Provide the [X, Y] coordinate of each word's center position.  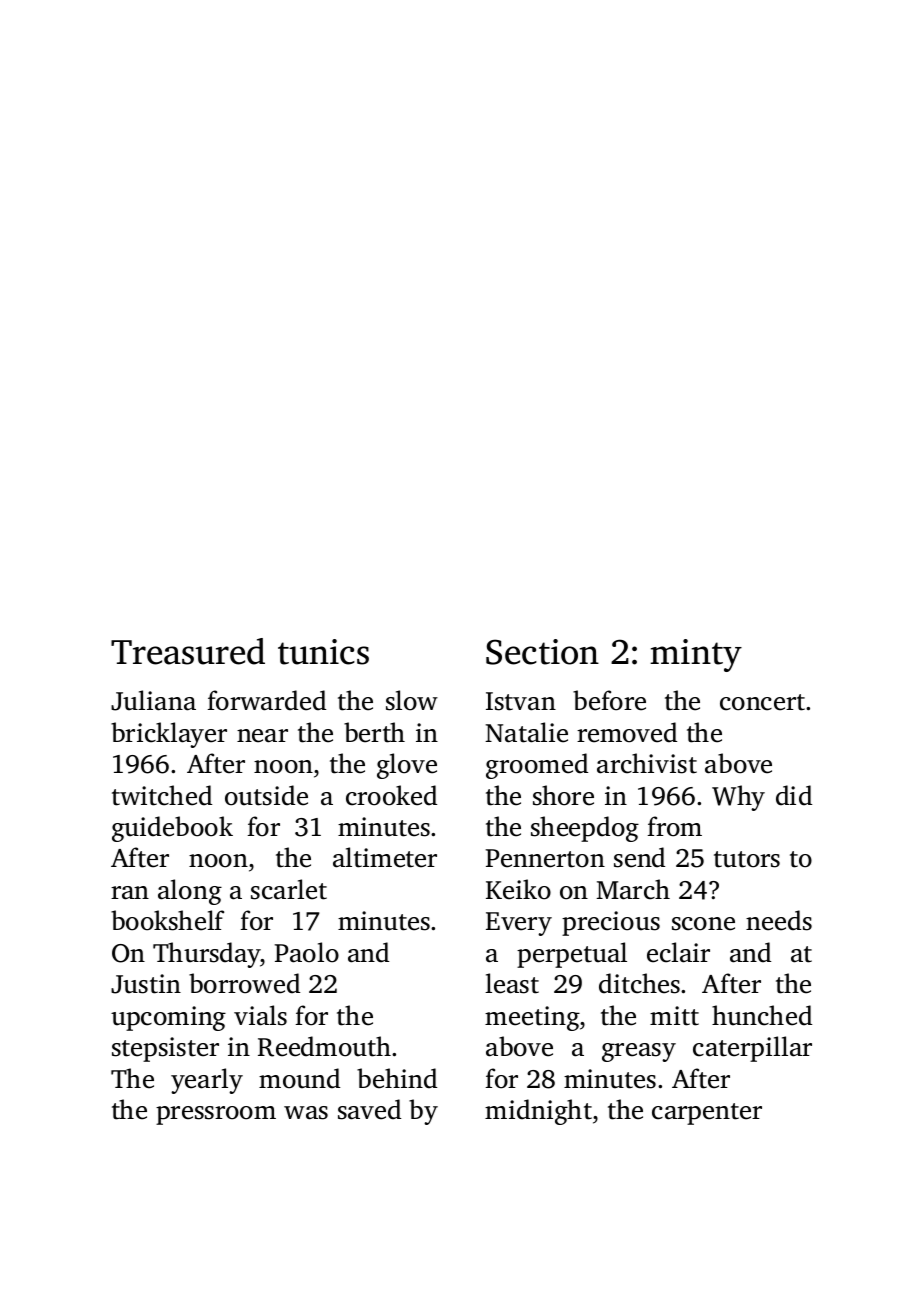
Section [542, 652]
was [306, 1113]
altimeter [385, 857]
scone [703, 924]
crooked [391, 795]
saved [369, 1109]
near [262, 736]
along [190, 892]
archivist [647, 763]
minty [696, 655]
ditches [639, 983]
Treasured [188, 651]
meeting [532, 1018]
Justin [146, 984]
